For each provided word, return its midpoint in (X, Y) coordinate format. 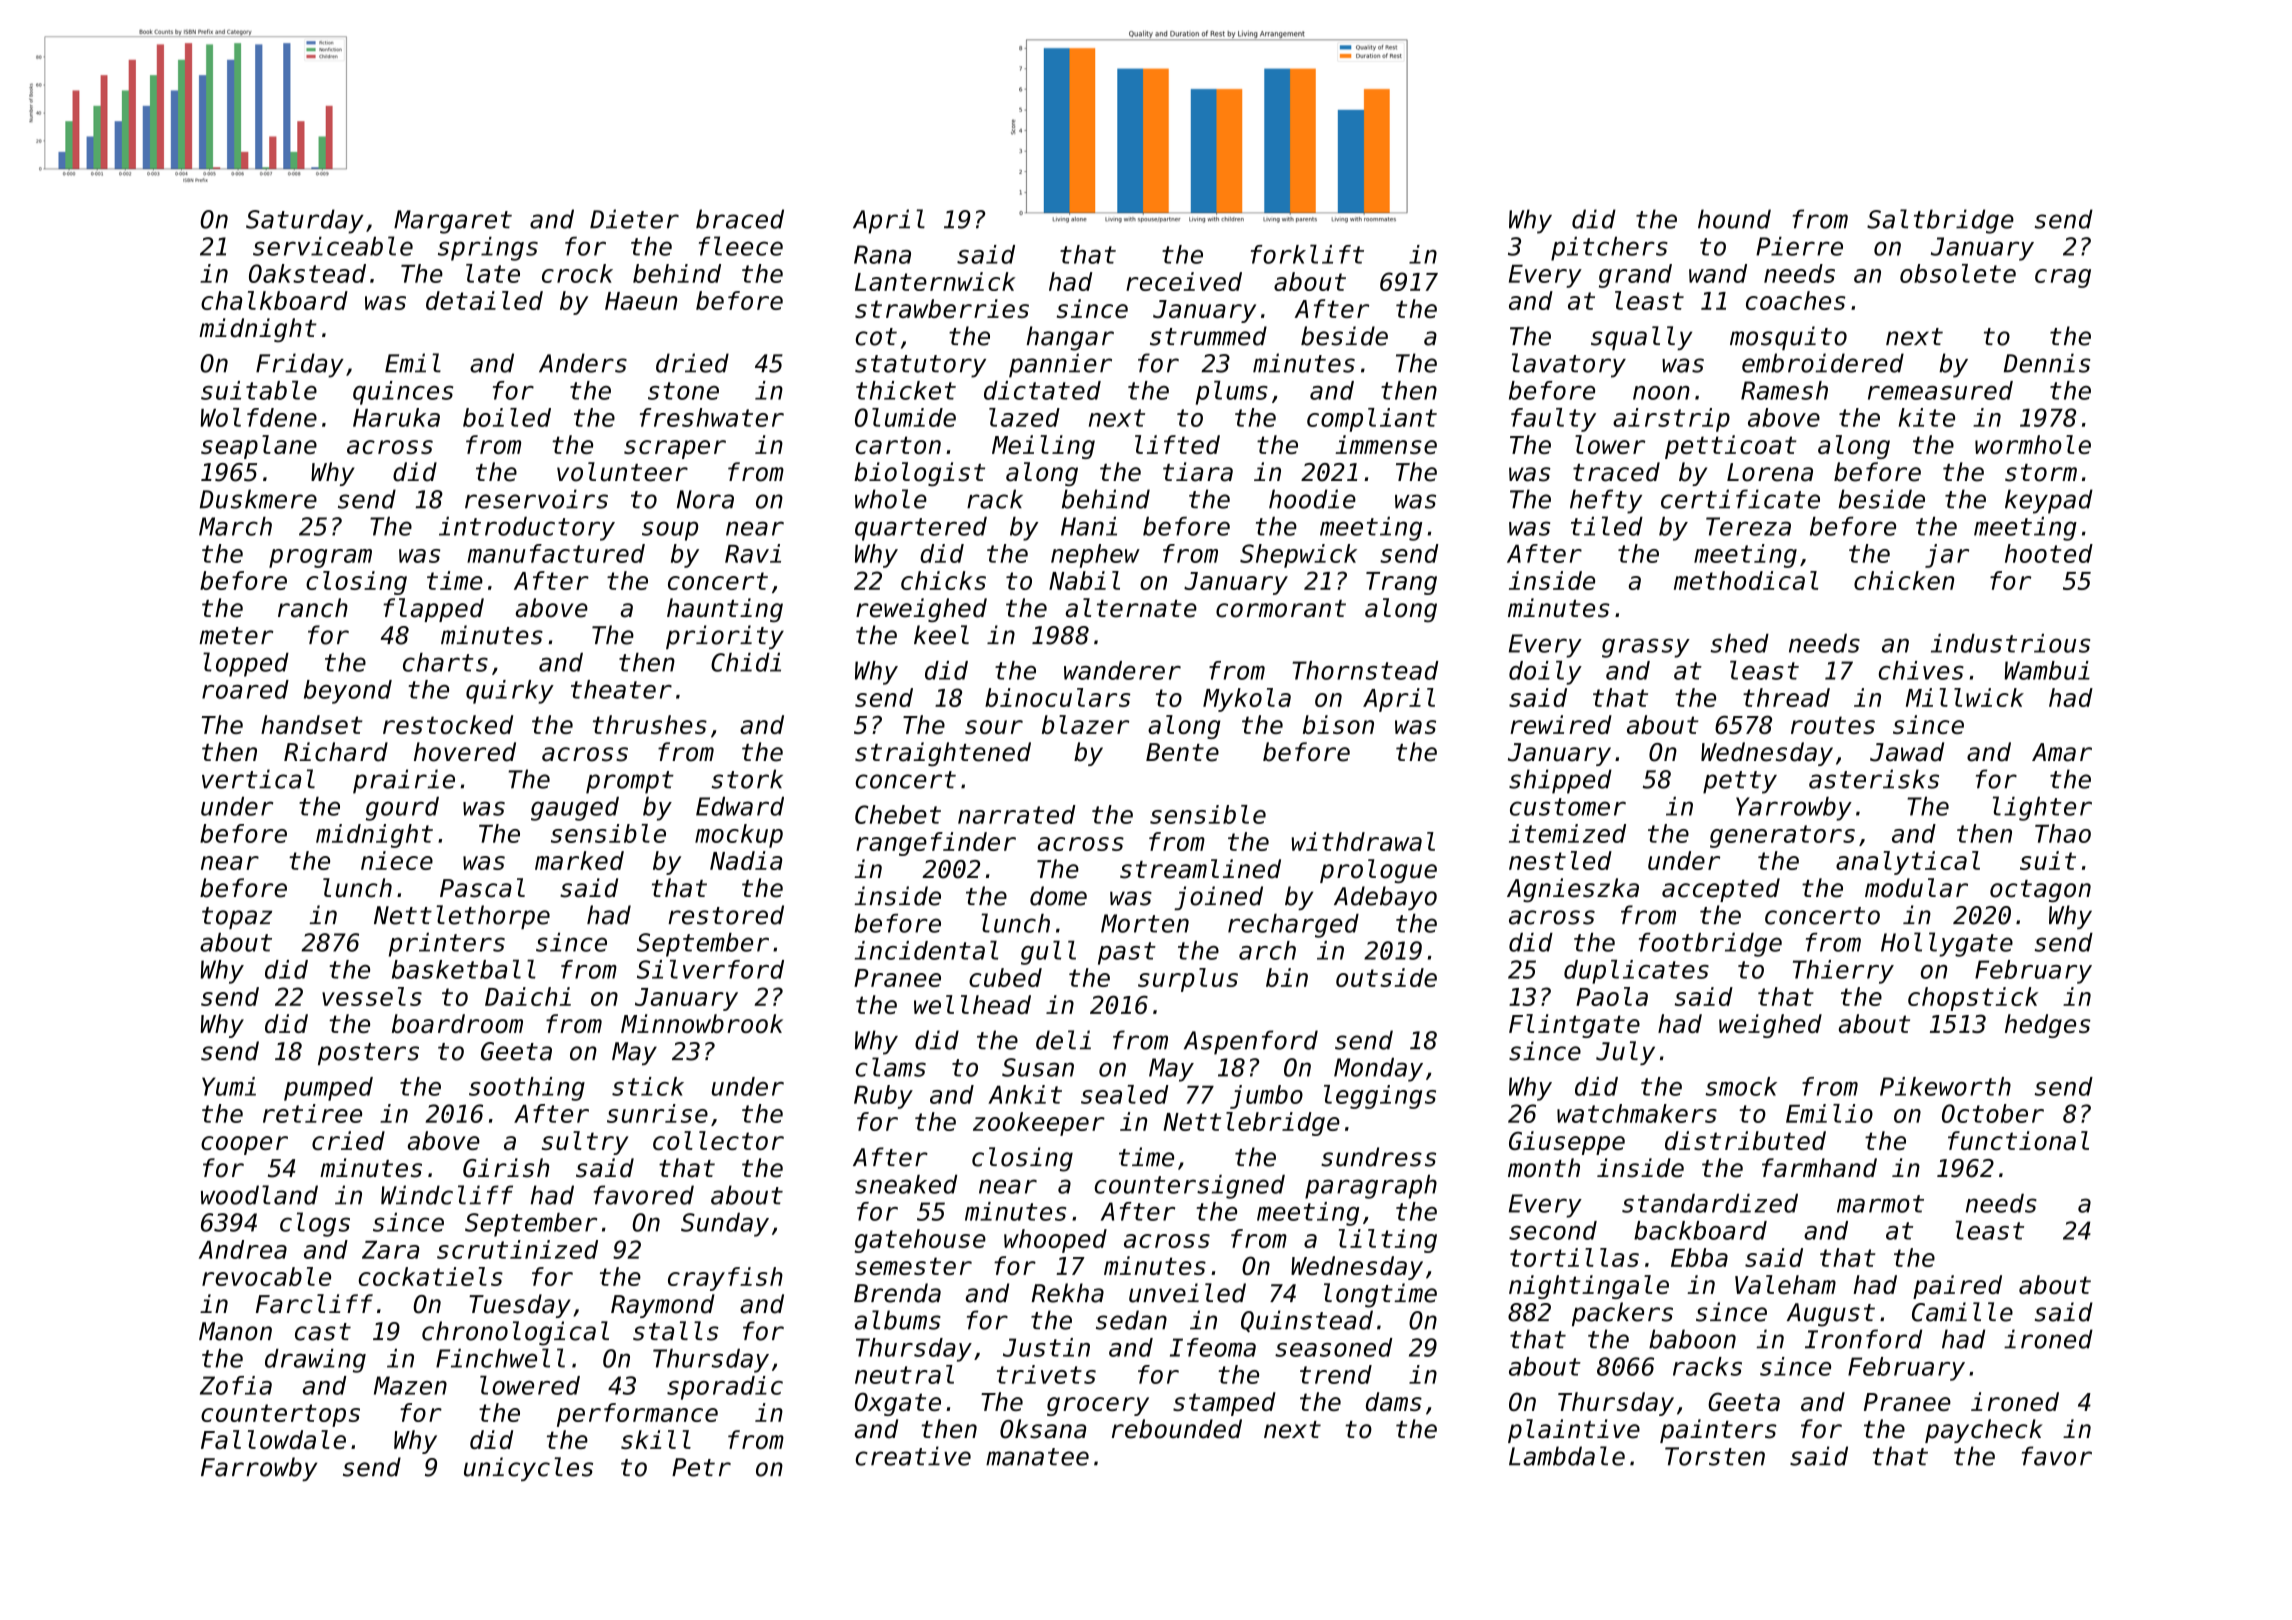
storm (2041, 473)
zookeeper (1039, 1124)
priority (725, 637)
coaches (1796, 300)
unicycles (528, 1469)
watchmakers (1637, 1113)
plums (1232, 393)
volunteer (622, 472)
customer (1568, 807)
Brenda (897, 1293)
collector (718, 1140)
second (1553, 1230)
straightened (943, 754)
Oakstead (307, 273)
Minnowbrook (702, 1023)
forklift (1307, 254)
